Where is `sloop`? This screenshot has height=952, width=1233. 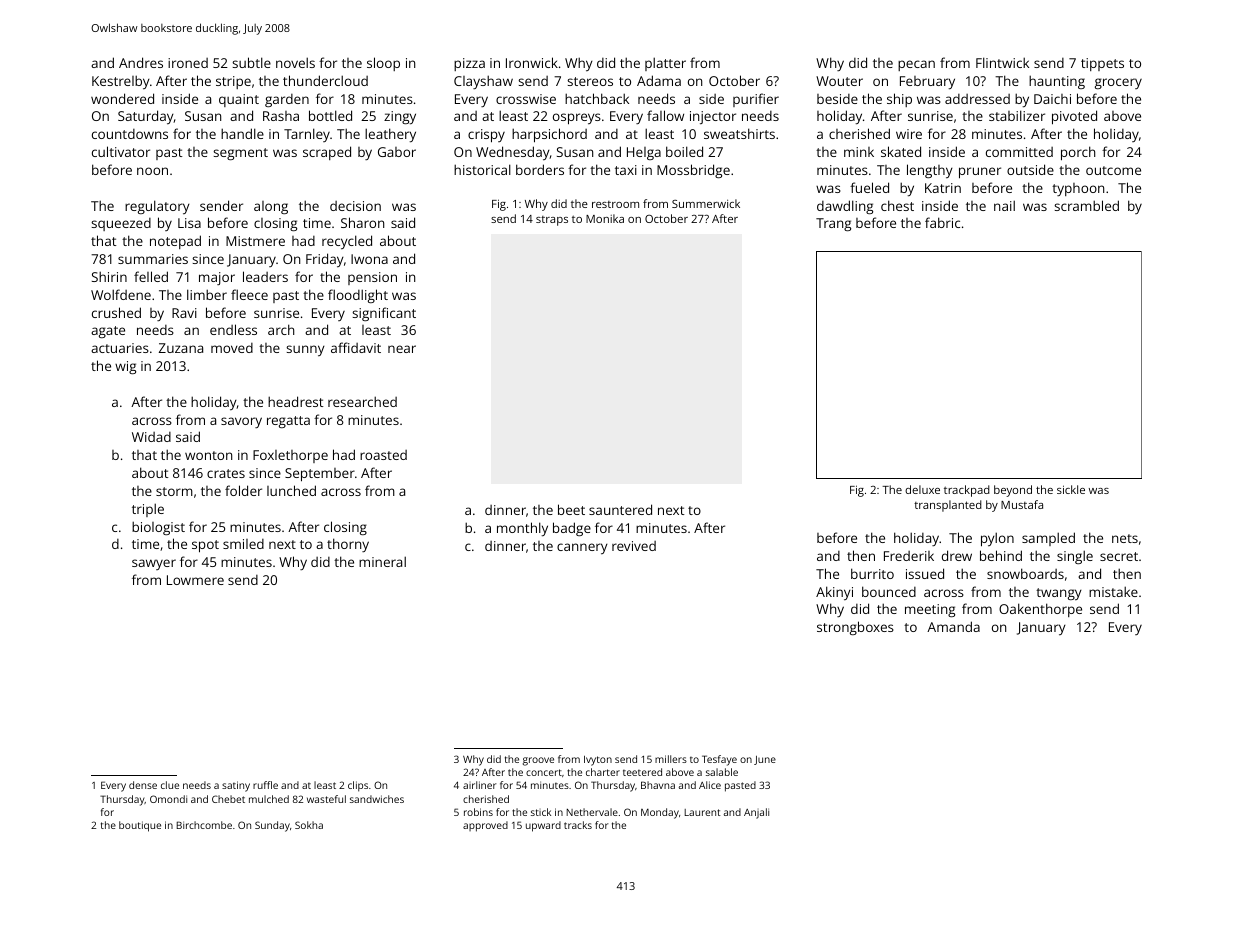
sloop is located at coordinates (383, 64).
